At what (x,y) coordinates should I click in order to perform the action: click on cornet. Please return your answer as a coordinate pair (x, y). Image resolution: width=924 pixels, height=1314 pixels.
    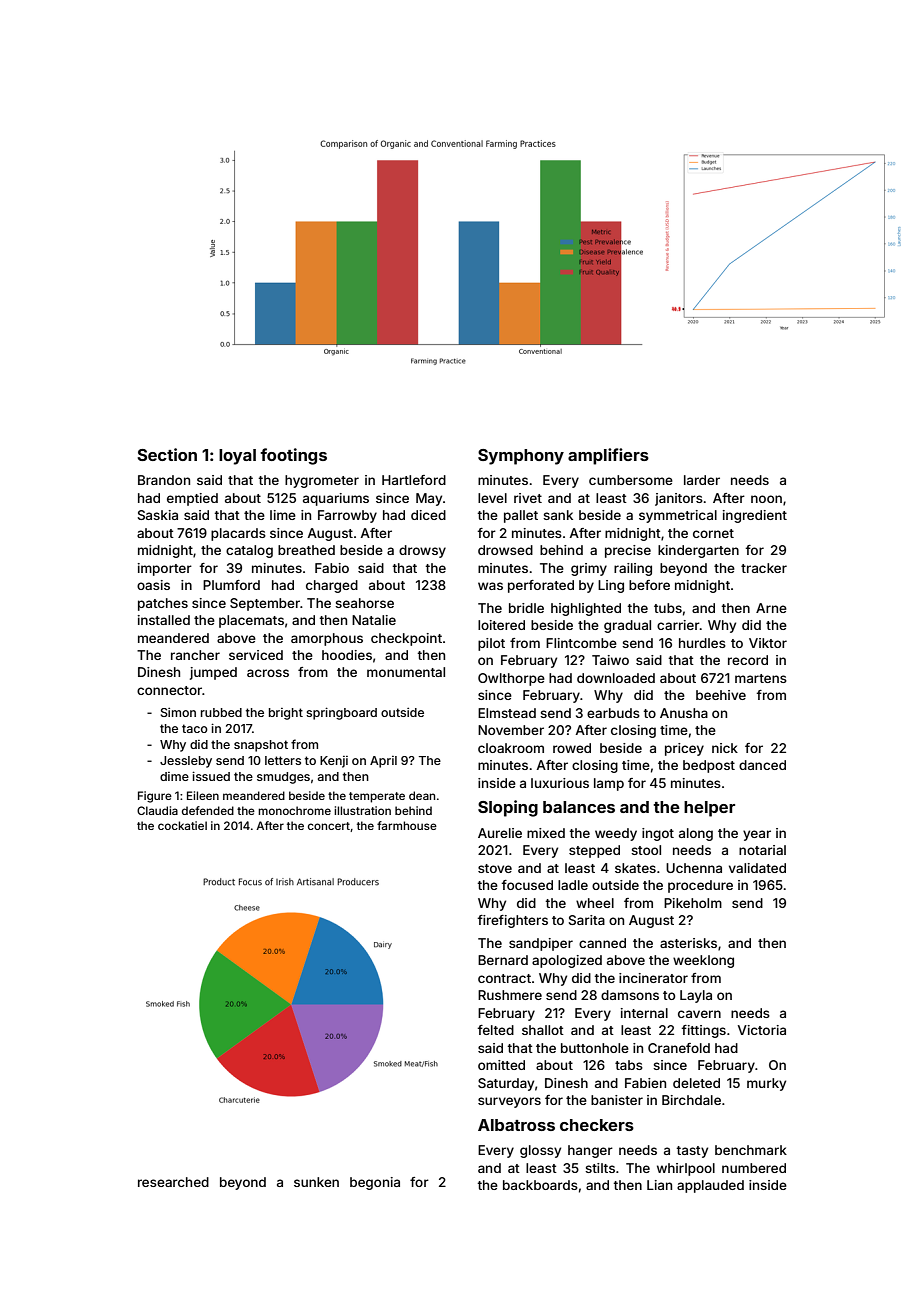
    Looking at the image, I should click on (713, 533).
